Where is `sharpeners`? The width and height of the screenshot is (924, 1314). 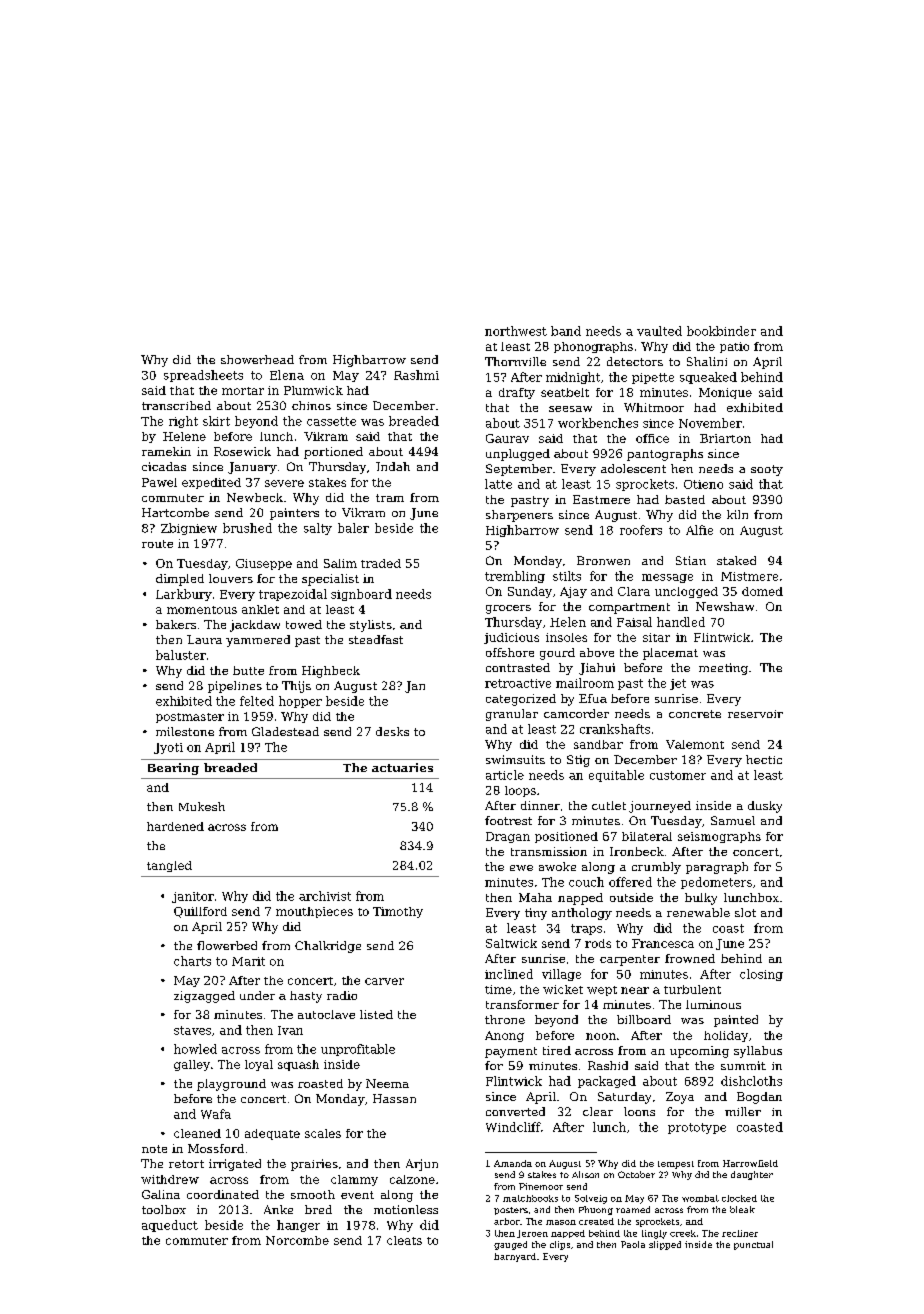 sharpeners is located at coordinates (519, 516).
